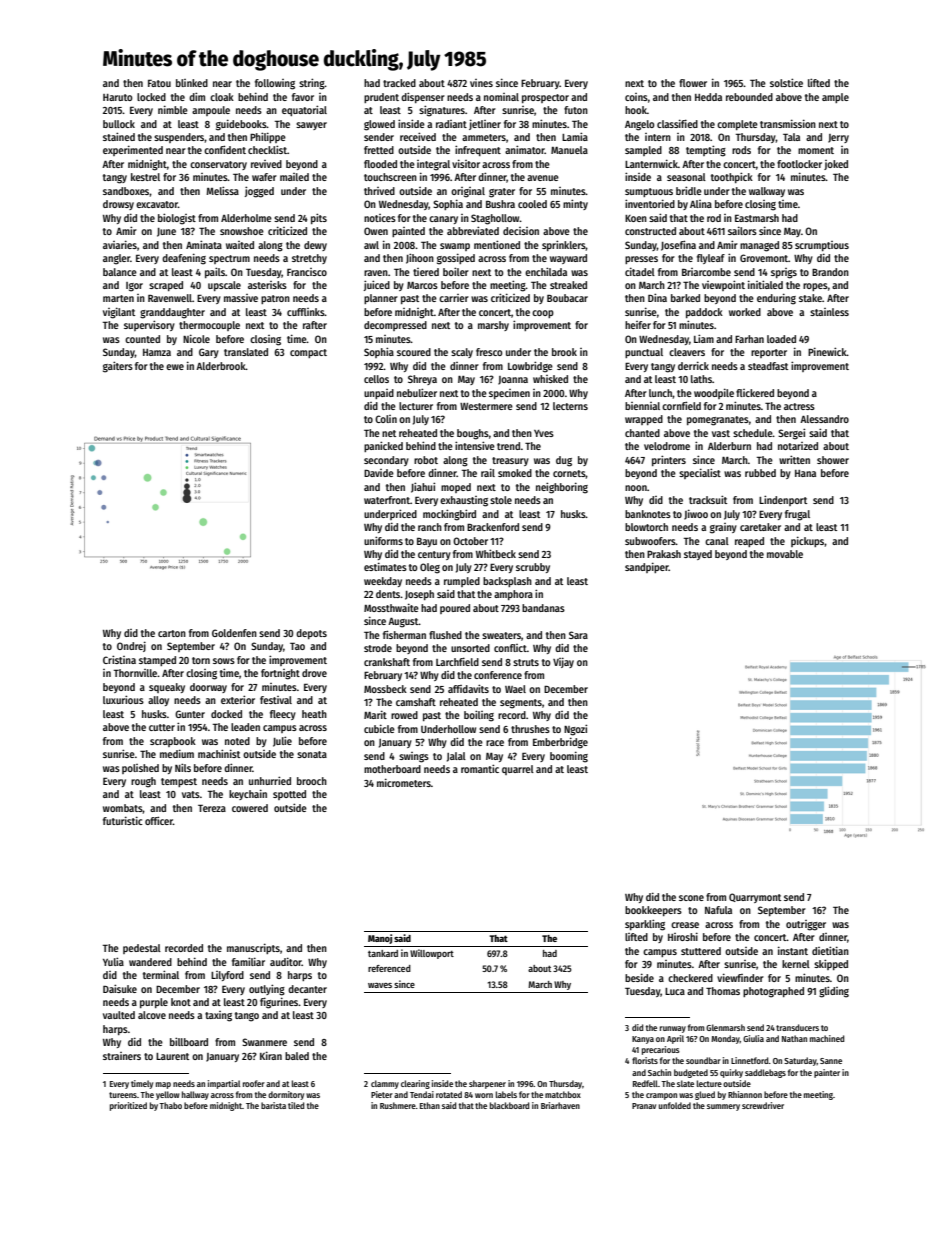 The image size is (952, 1233). What do you see at coordinates (273, 1105) in the page?
I see `barista` at bounding box center [273, 1105].
